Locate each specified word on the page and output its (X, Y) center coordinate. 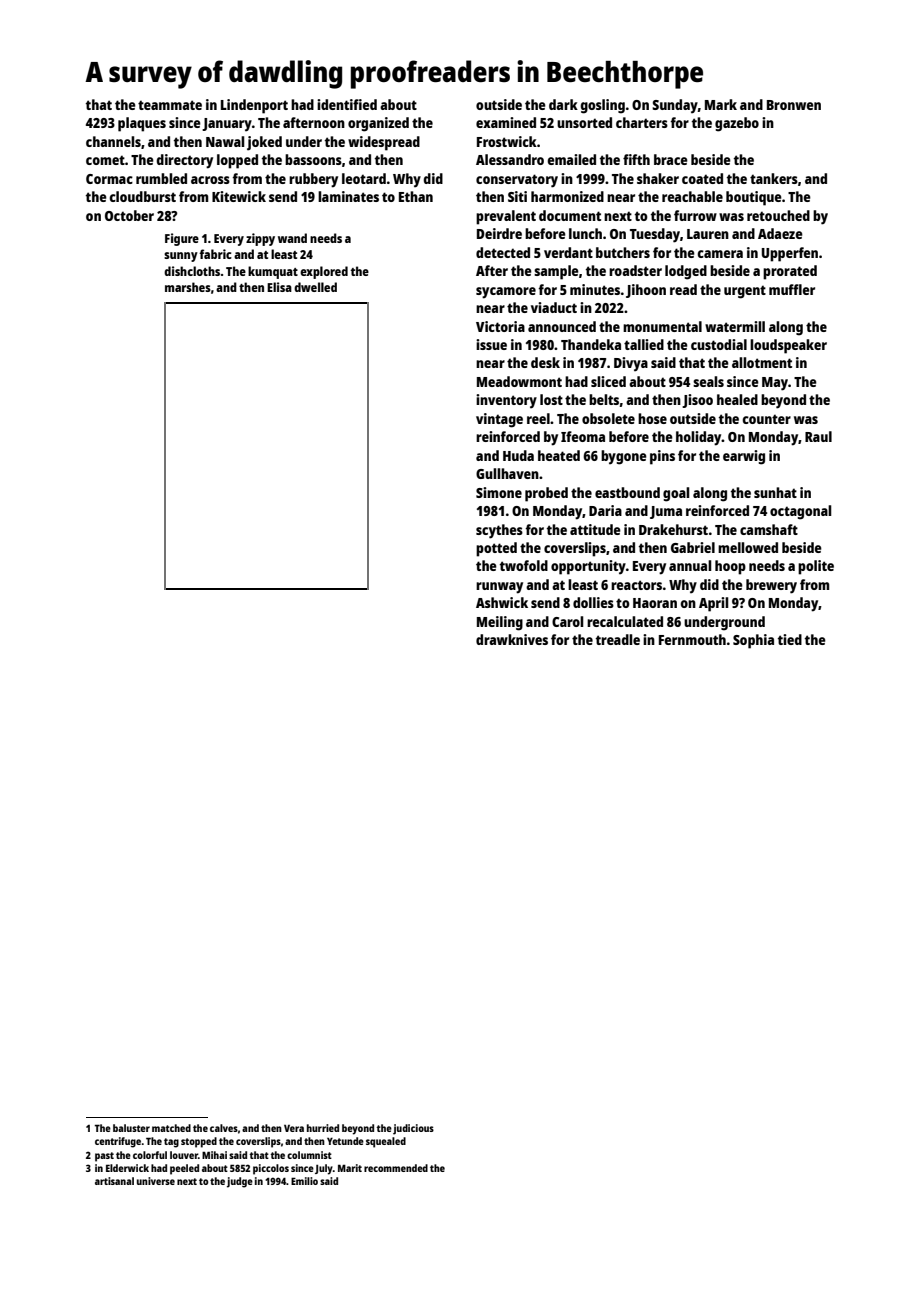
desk (545, 362)
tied (790, 639)
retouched (778, 215)
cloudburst (142, 196)
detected (503, 252)
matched (171, 1128)
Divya (631, 364)
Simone (499, 492)
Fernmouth (692, 639)
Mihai (214, 1155)
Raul (818, 436)
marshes (188, 287)
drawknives (512, 639)
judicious (413, 1129)
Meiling (500, 623)
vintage (499, 420)
